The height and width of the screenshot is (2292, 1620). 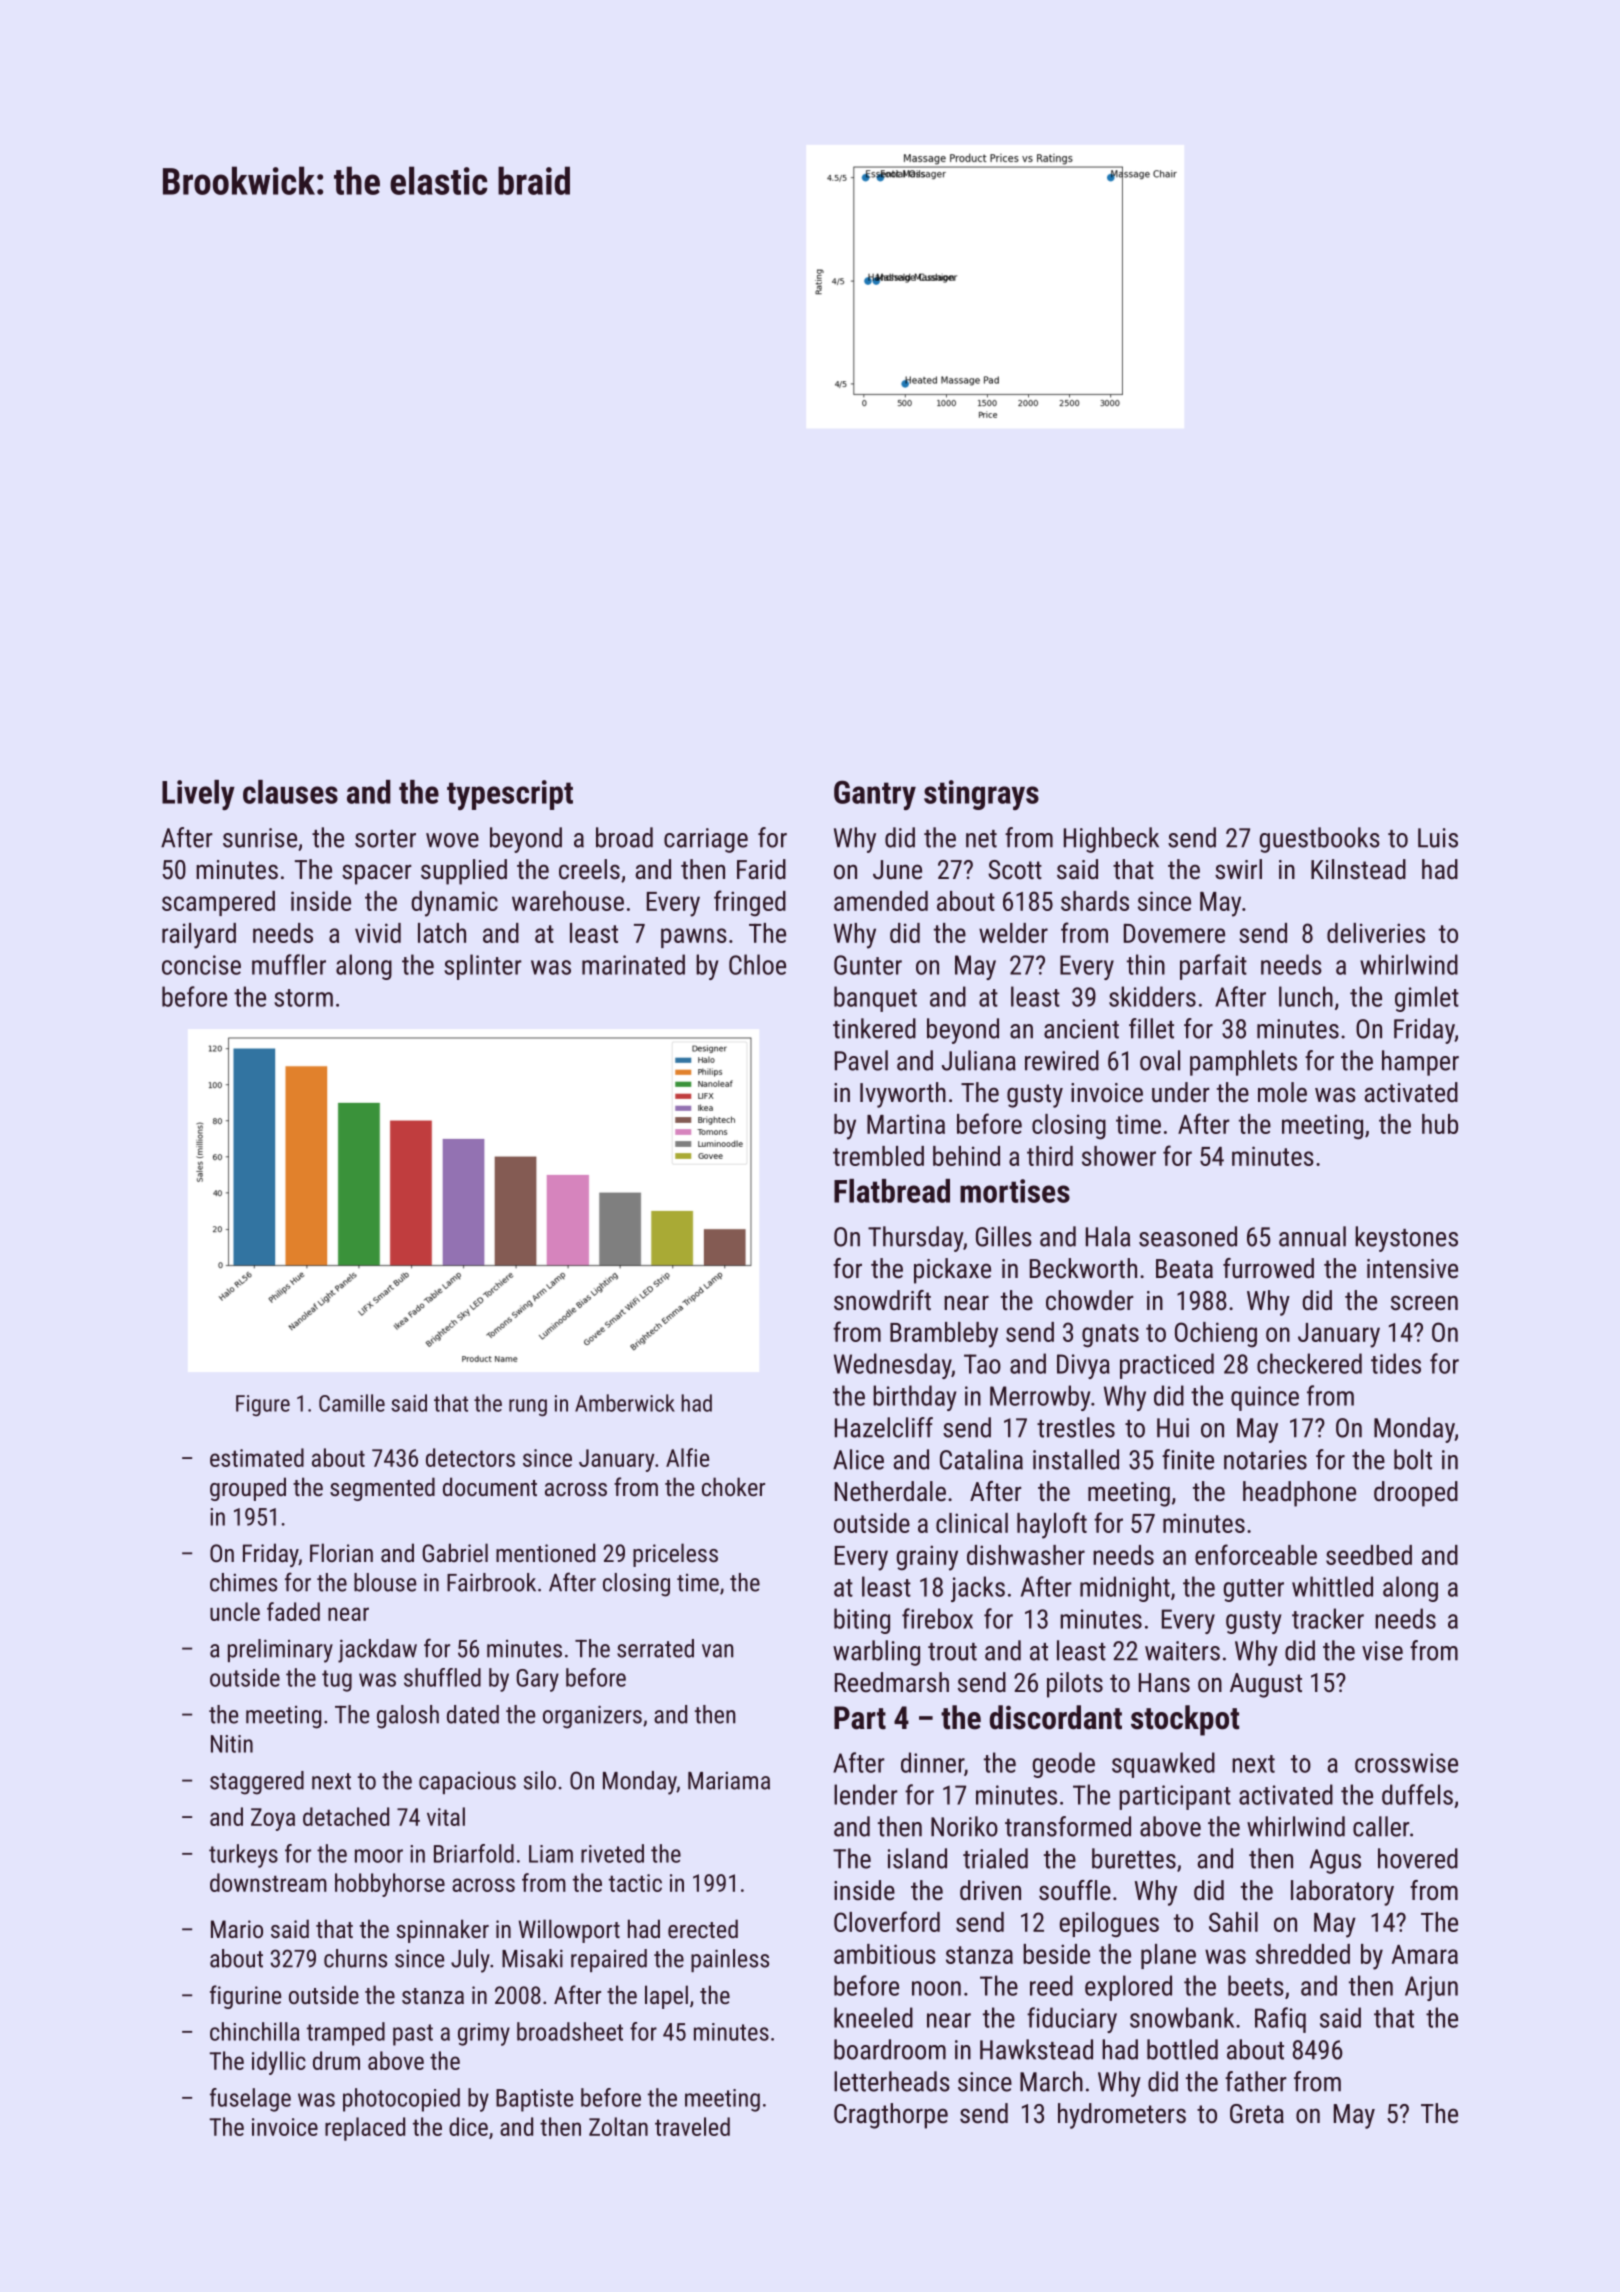 I want to click on Gantry, so click(x=875, y=795).
